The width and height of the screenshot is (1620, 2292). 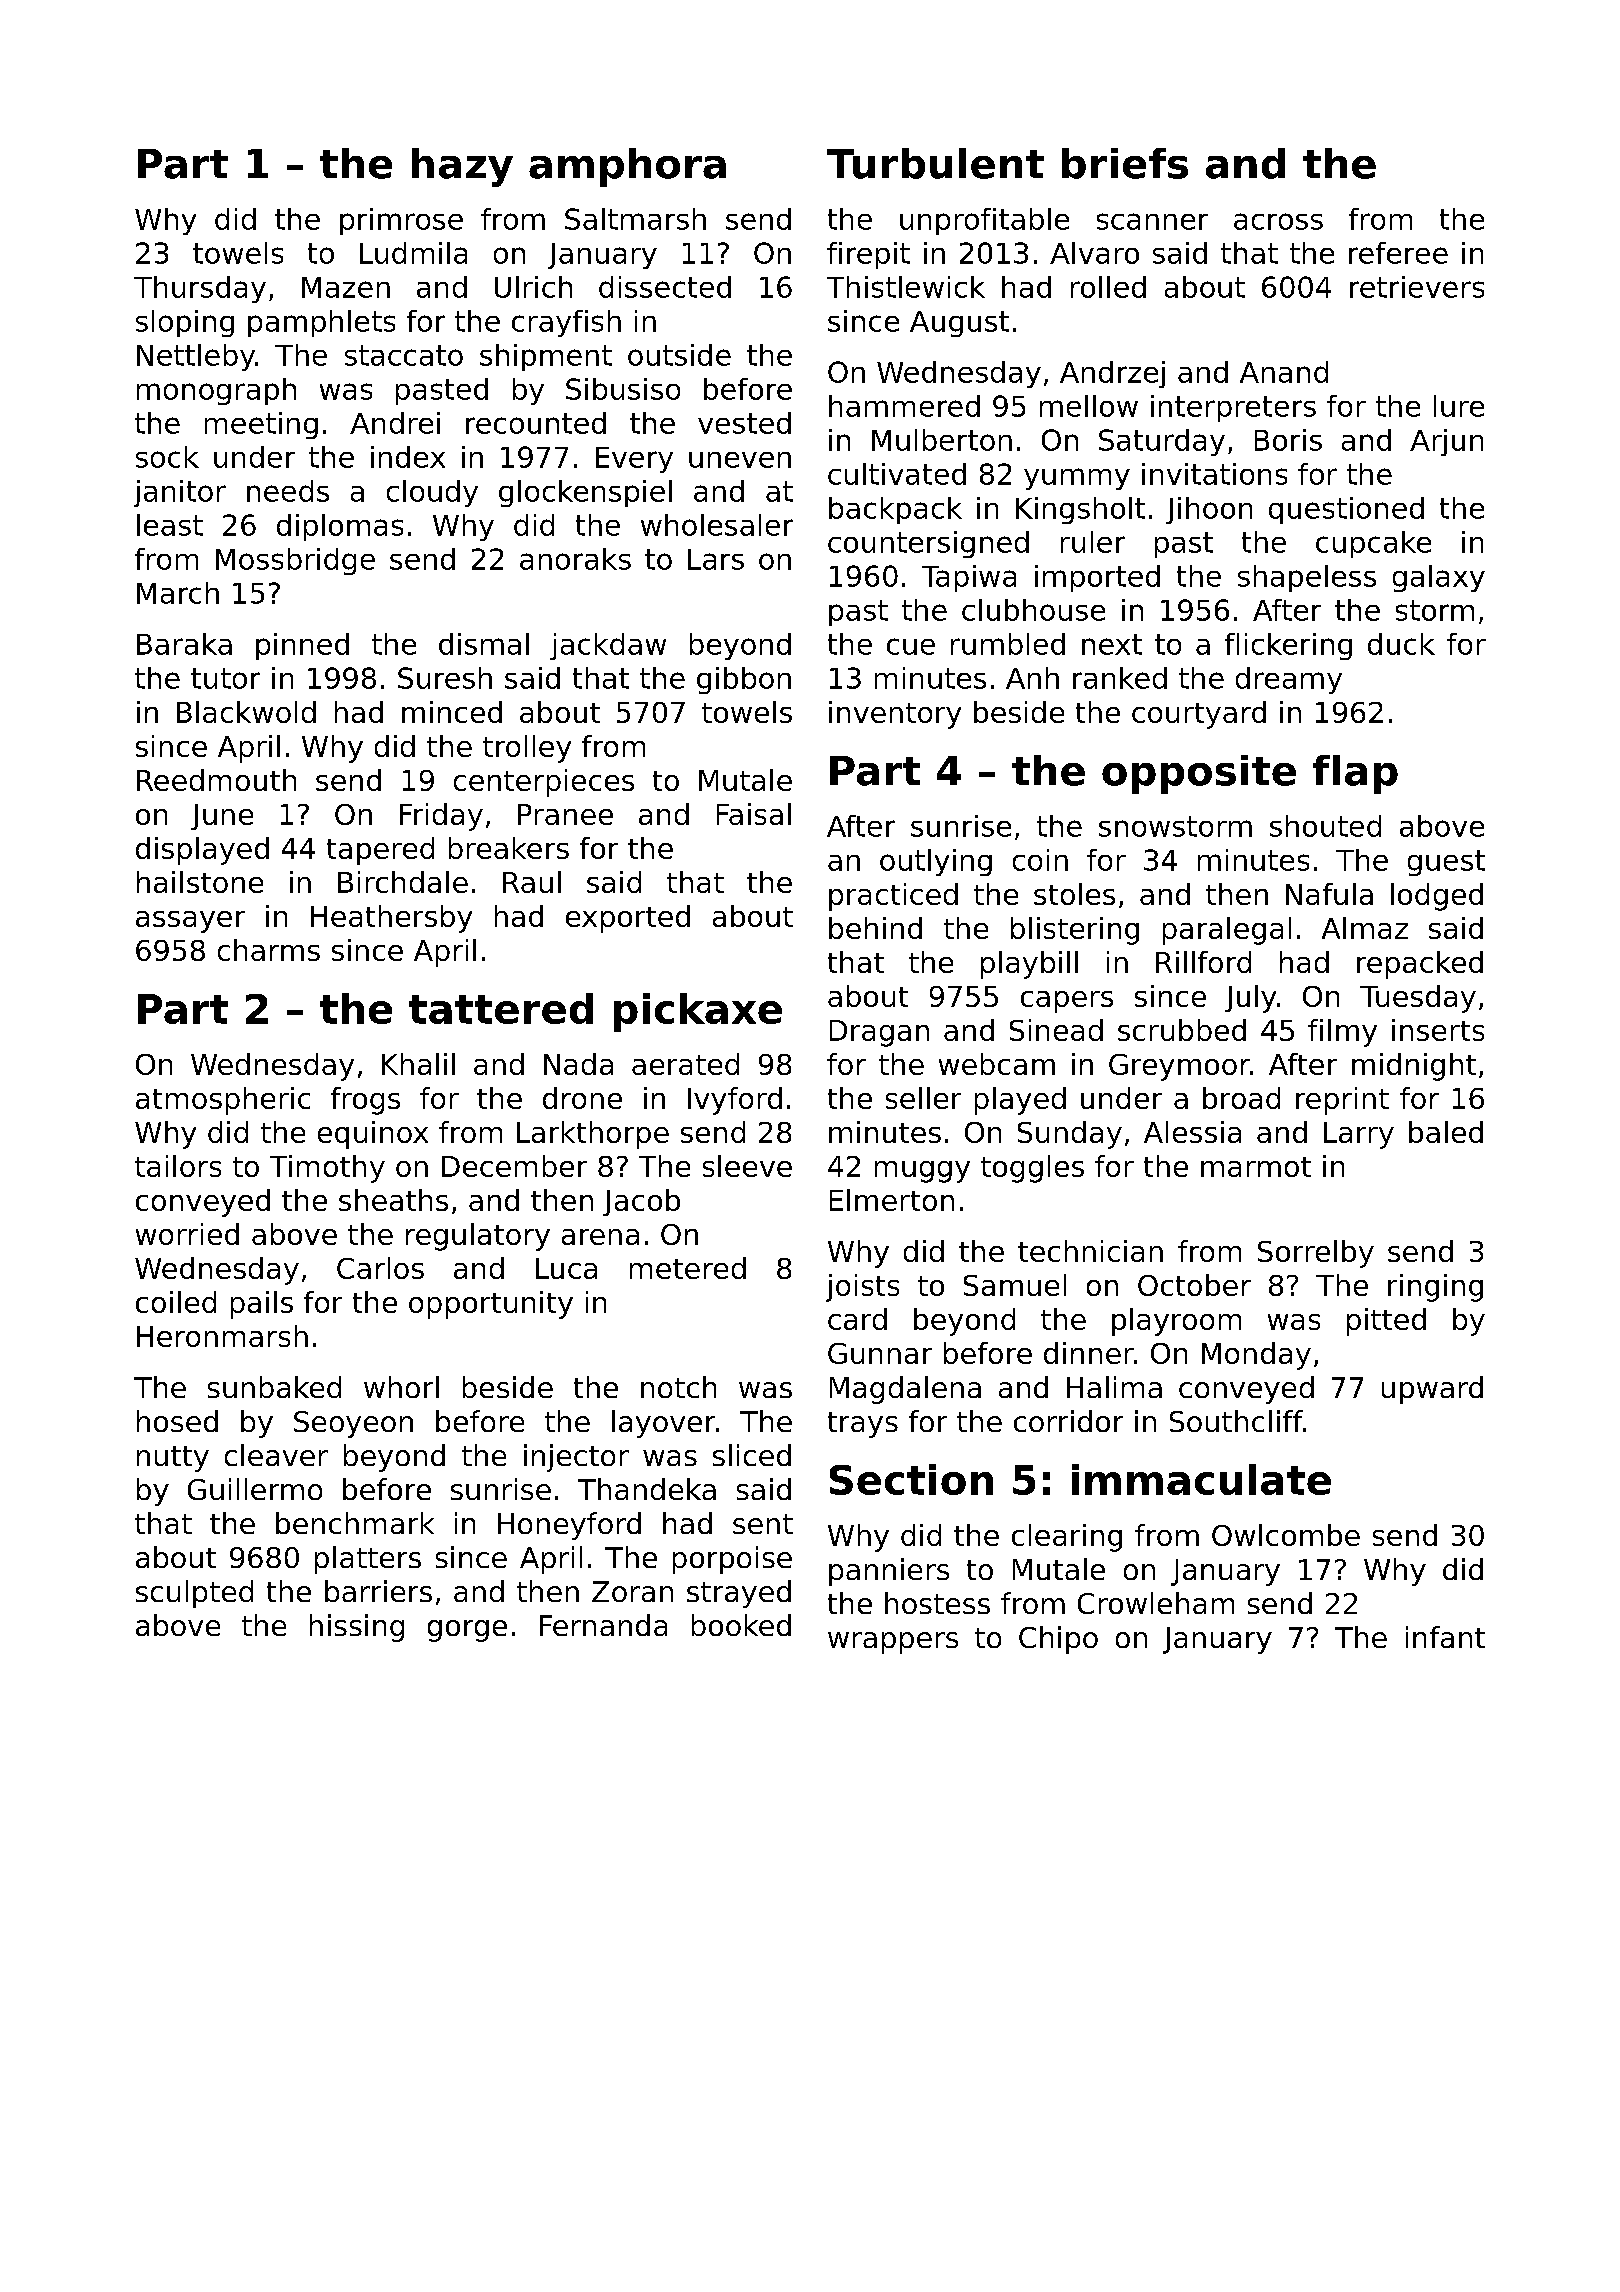 I want to click on sliced, so click(x=752, y=1455).
